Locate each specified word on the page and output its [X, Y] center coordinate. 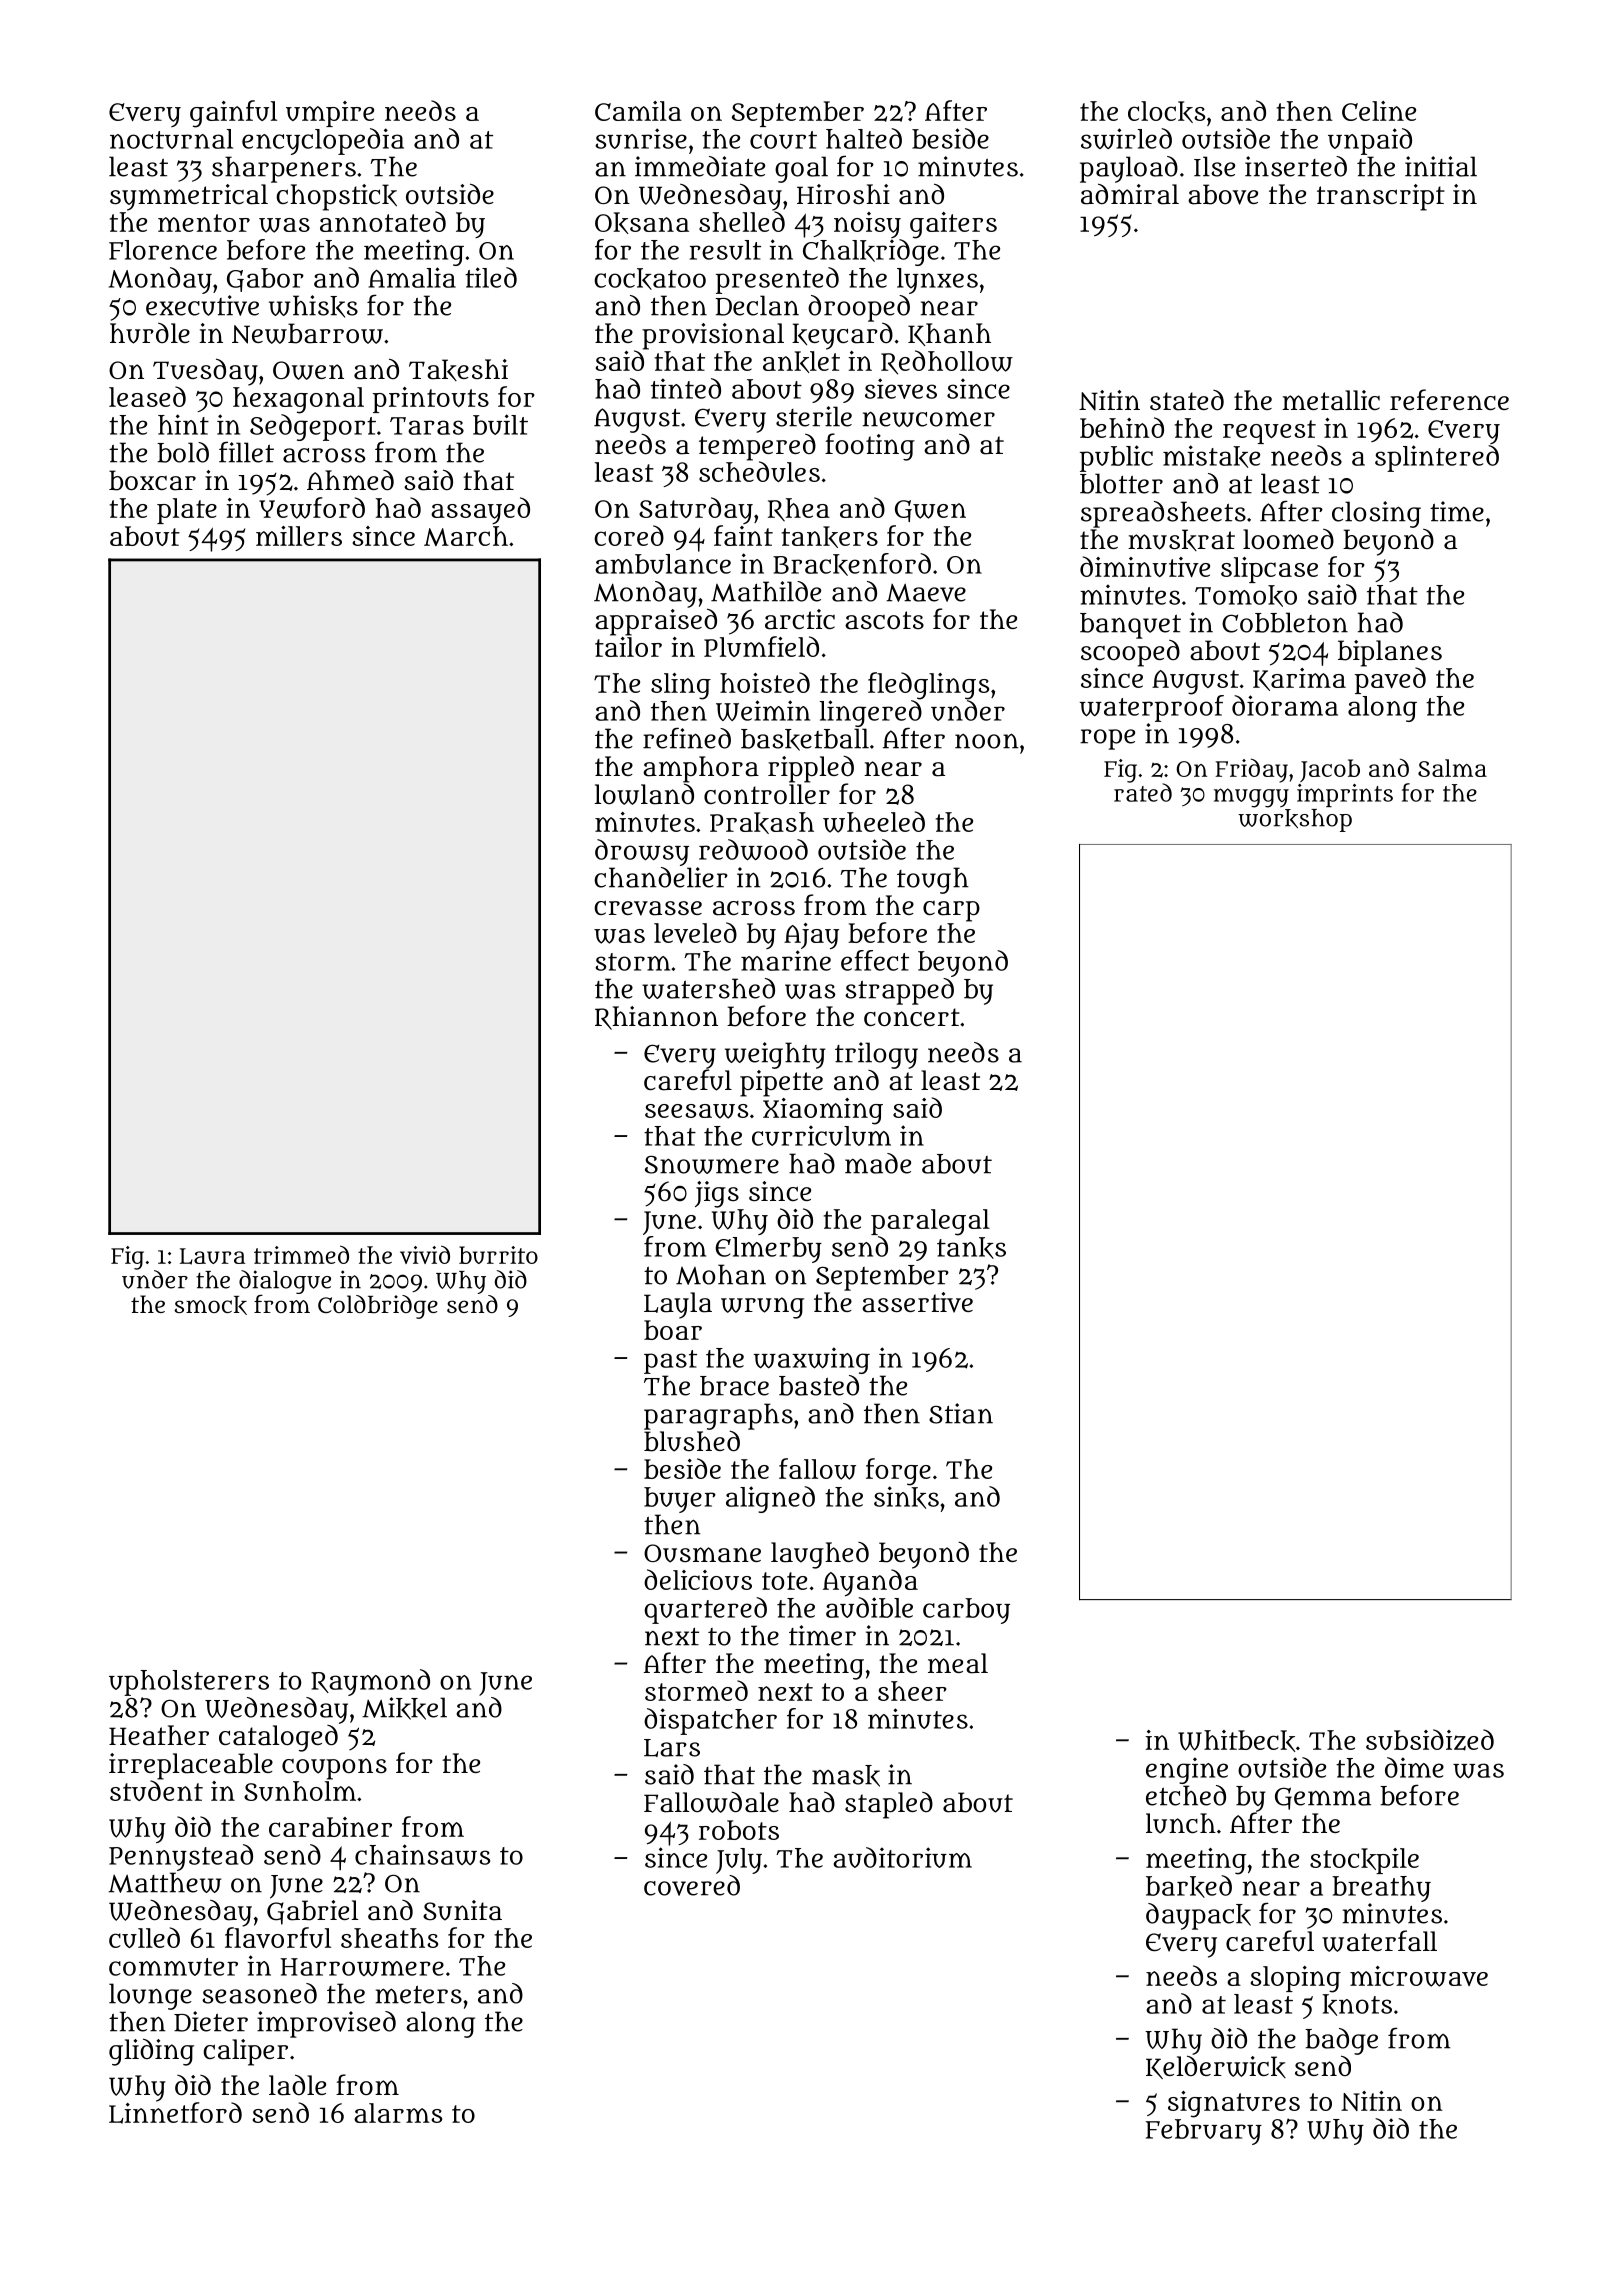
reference [1449, 399]
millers [299, 536]
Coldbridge [378, 1307]
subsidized [1430, 1740]
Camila [638, 111]
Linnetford [175, 2113]
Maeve [926, 593]
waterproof [1152, 708]
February [1204, 2132]
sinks [906, 1497]
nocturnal [171, 139]
